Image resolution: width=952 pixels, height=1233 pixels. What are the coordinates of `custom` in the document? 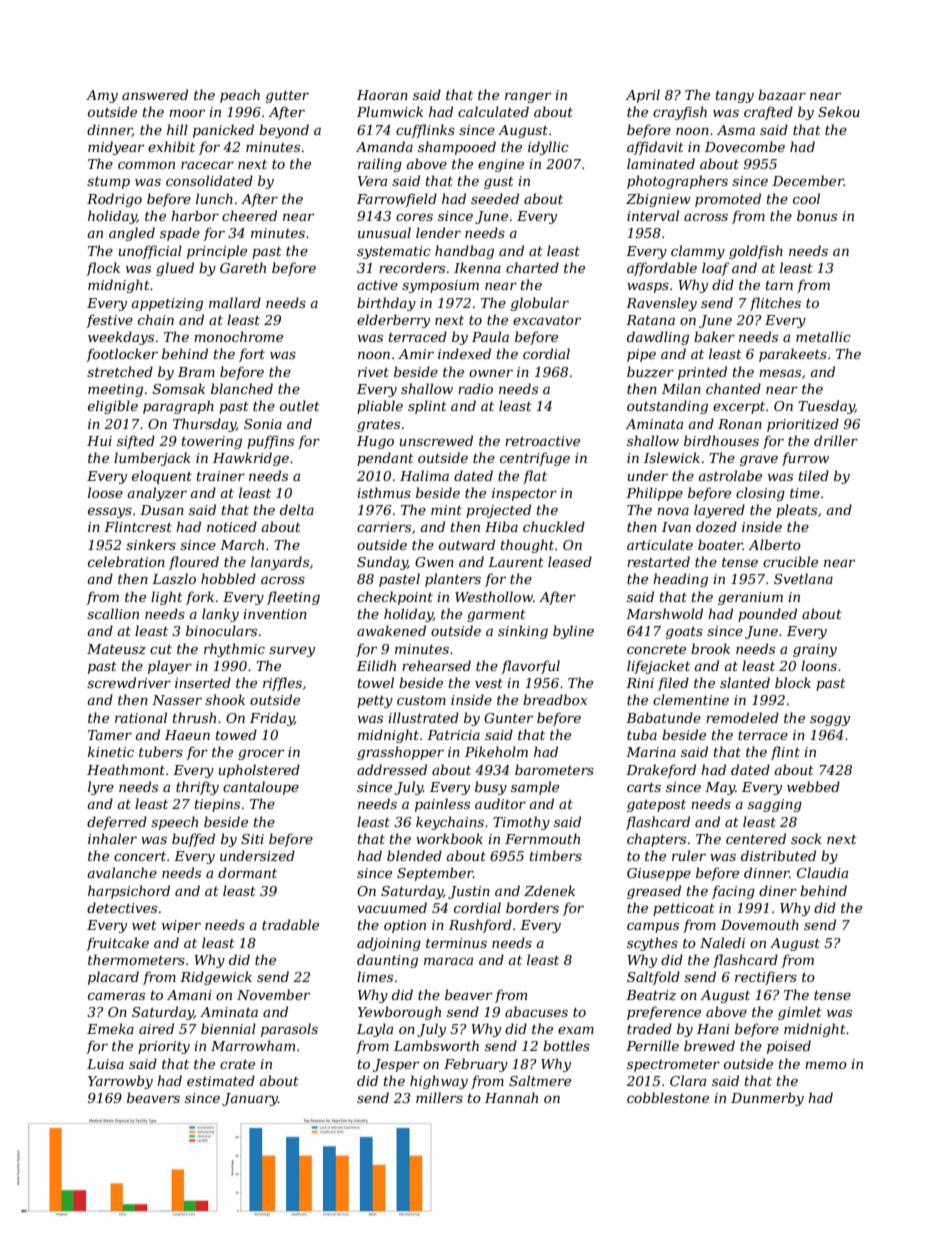 It's located at (421, 700).
